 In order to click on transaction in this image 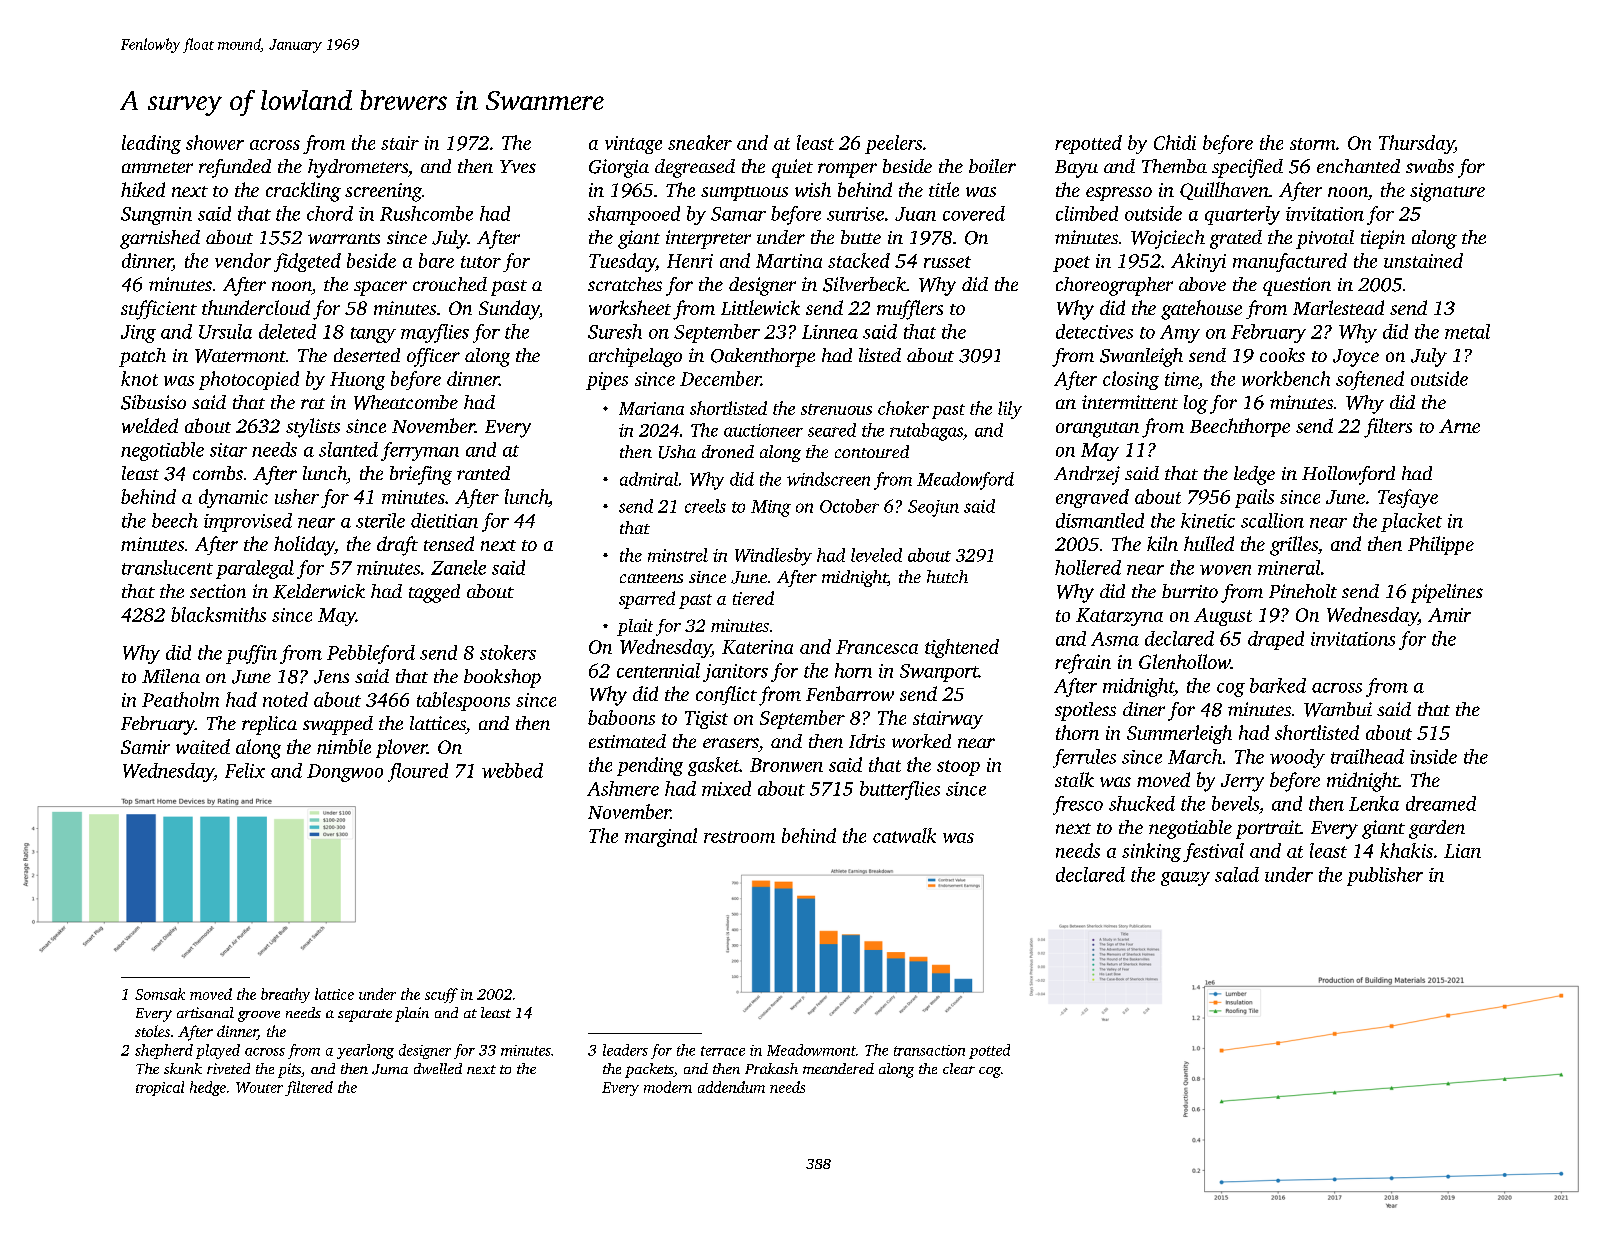, I will do `click(929, 1050)`.
